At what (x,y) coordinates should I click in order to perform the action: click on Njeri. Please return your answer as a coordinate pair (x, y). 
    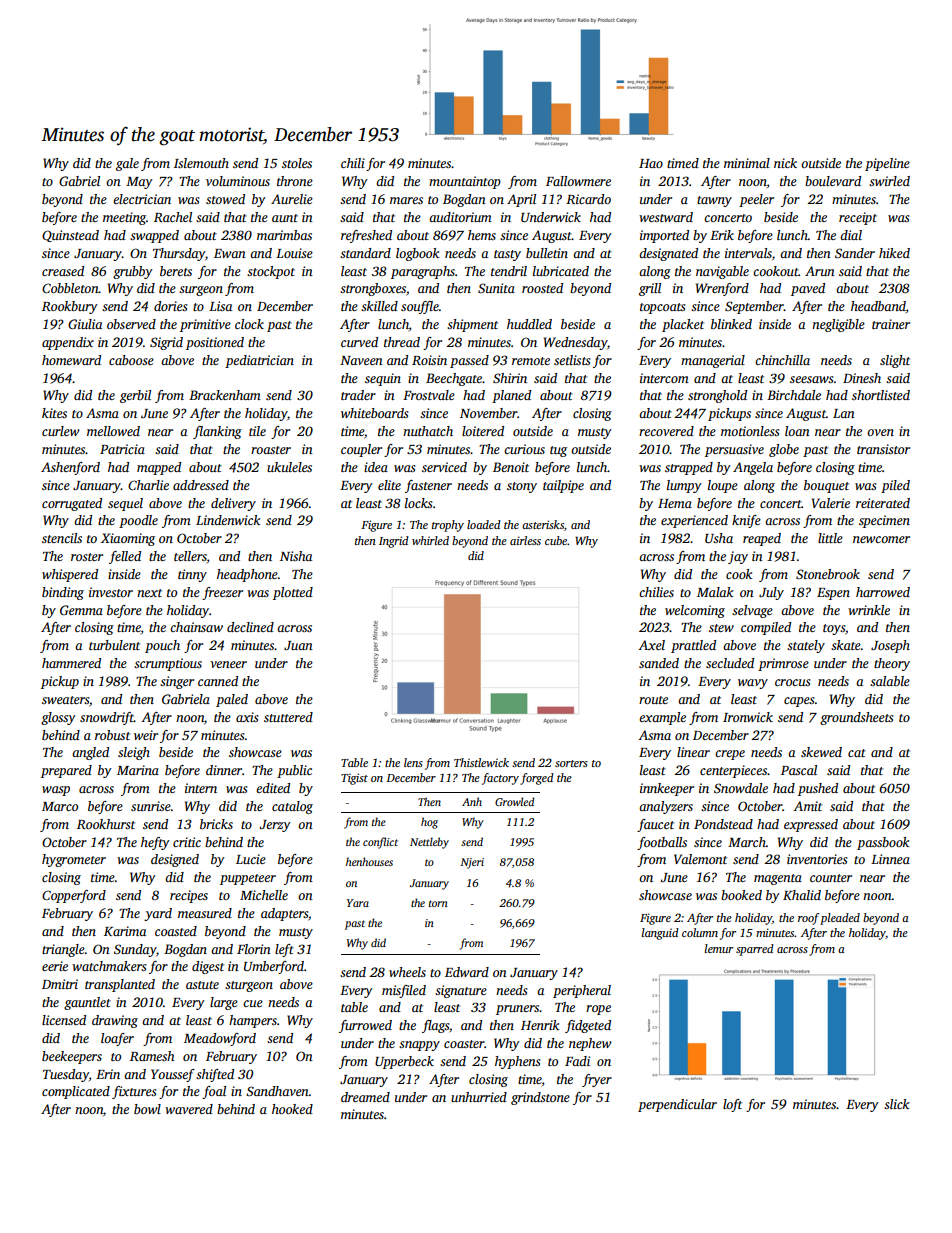
    Looking at the image, I should click on (472, 863).
